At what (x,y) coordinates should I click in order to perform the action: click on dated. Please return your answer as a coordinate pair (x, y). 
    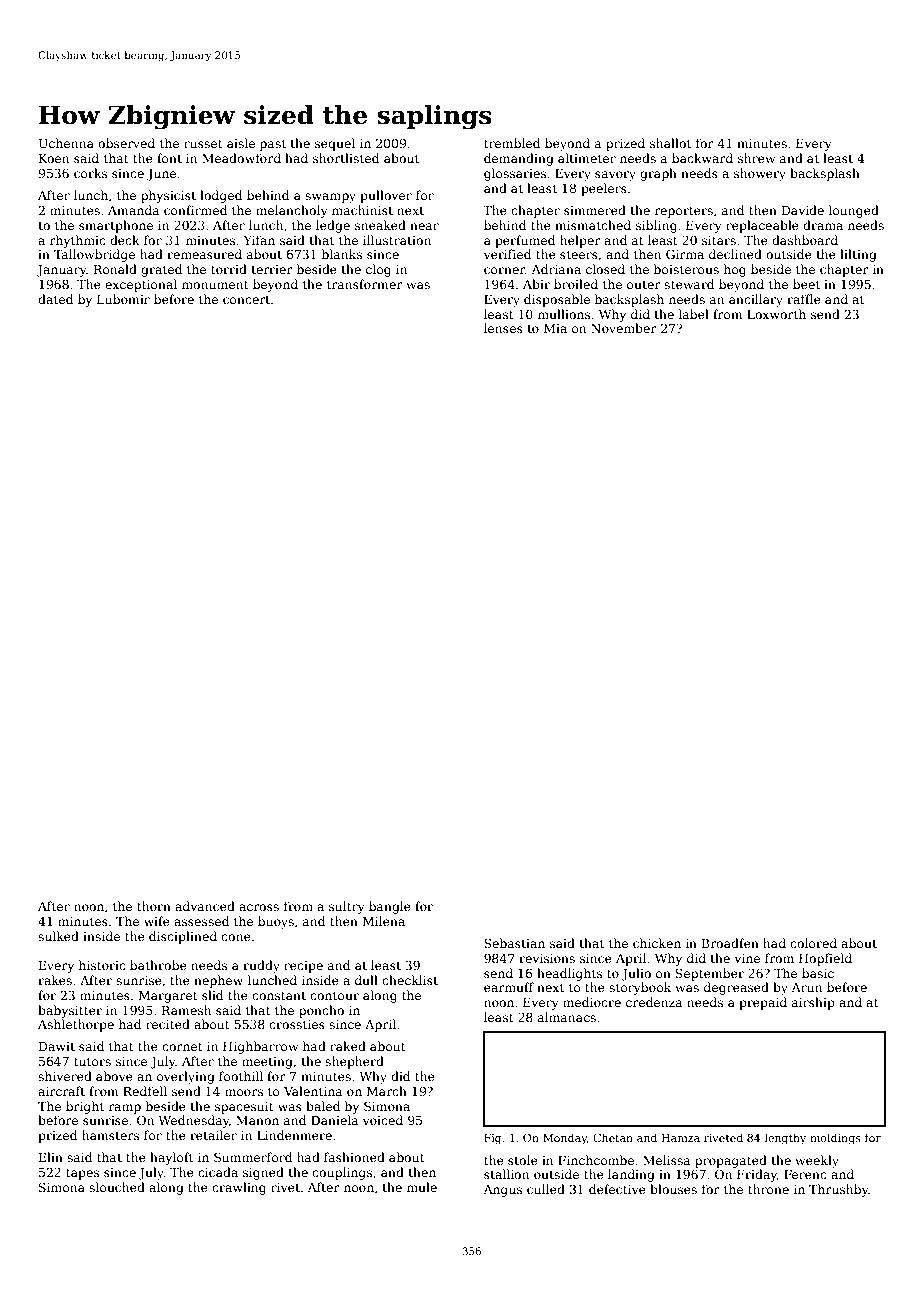
    Looking at the image, I should click on (55, 299).
